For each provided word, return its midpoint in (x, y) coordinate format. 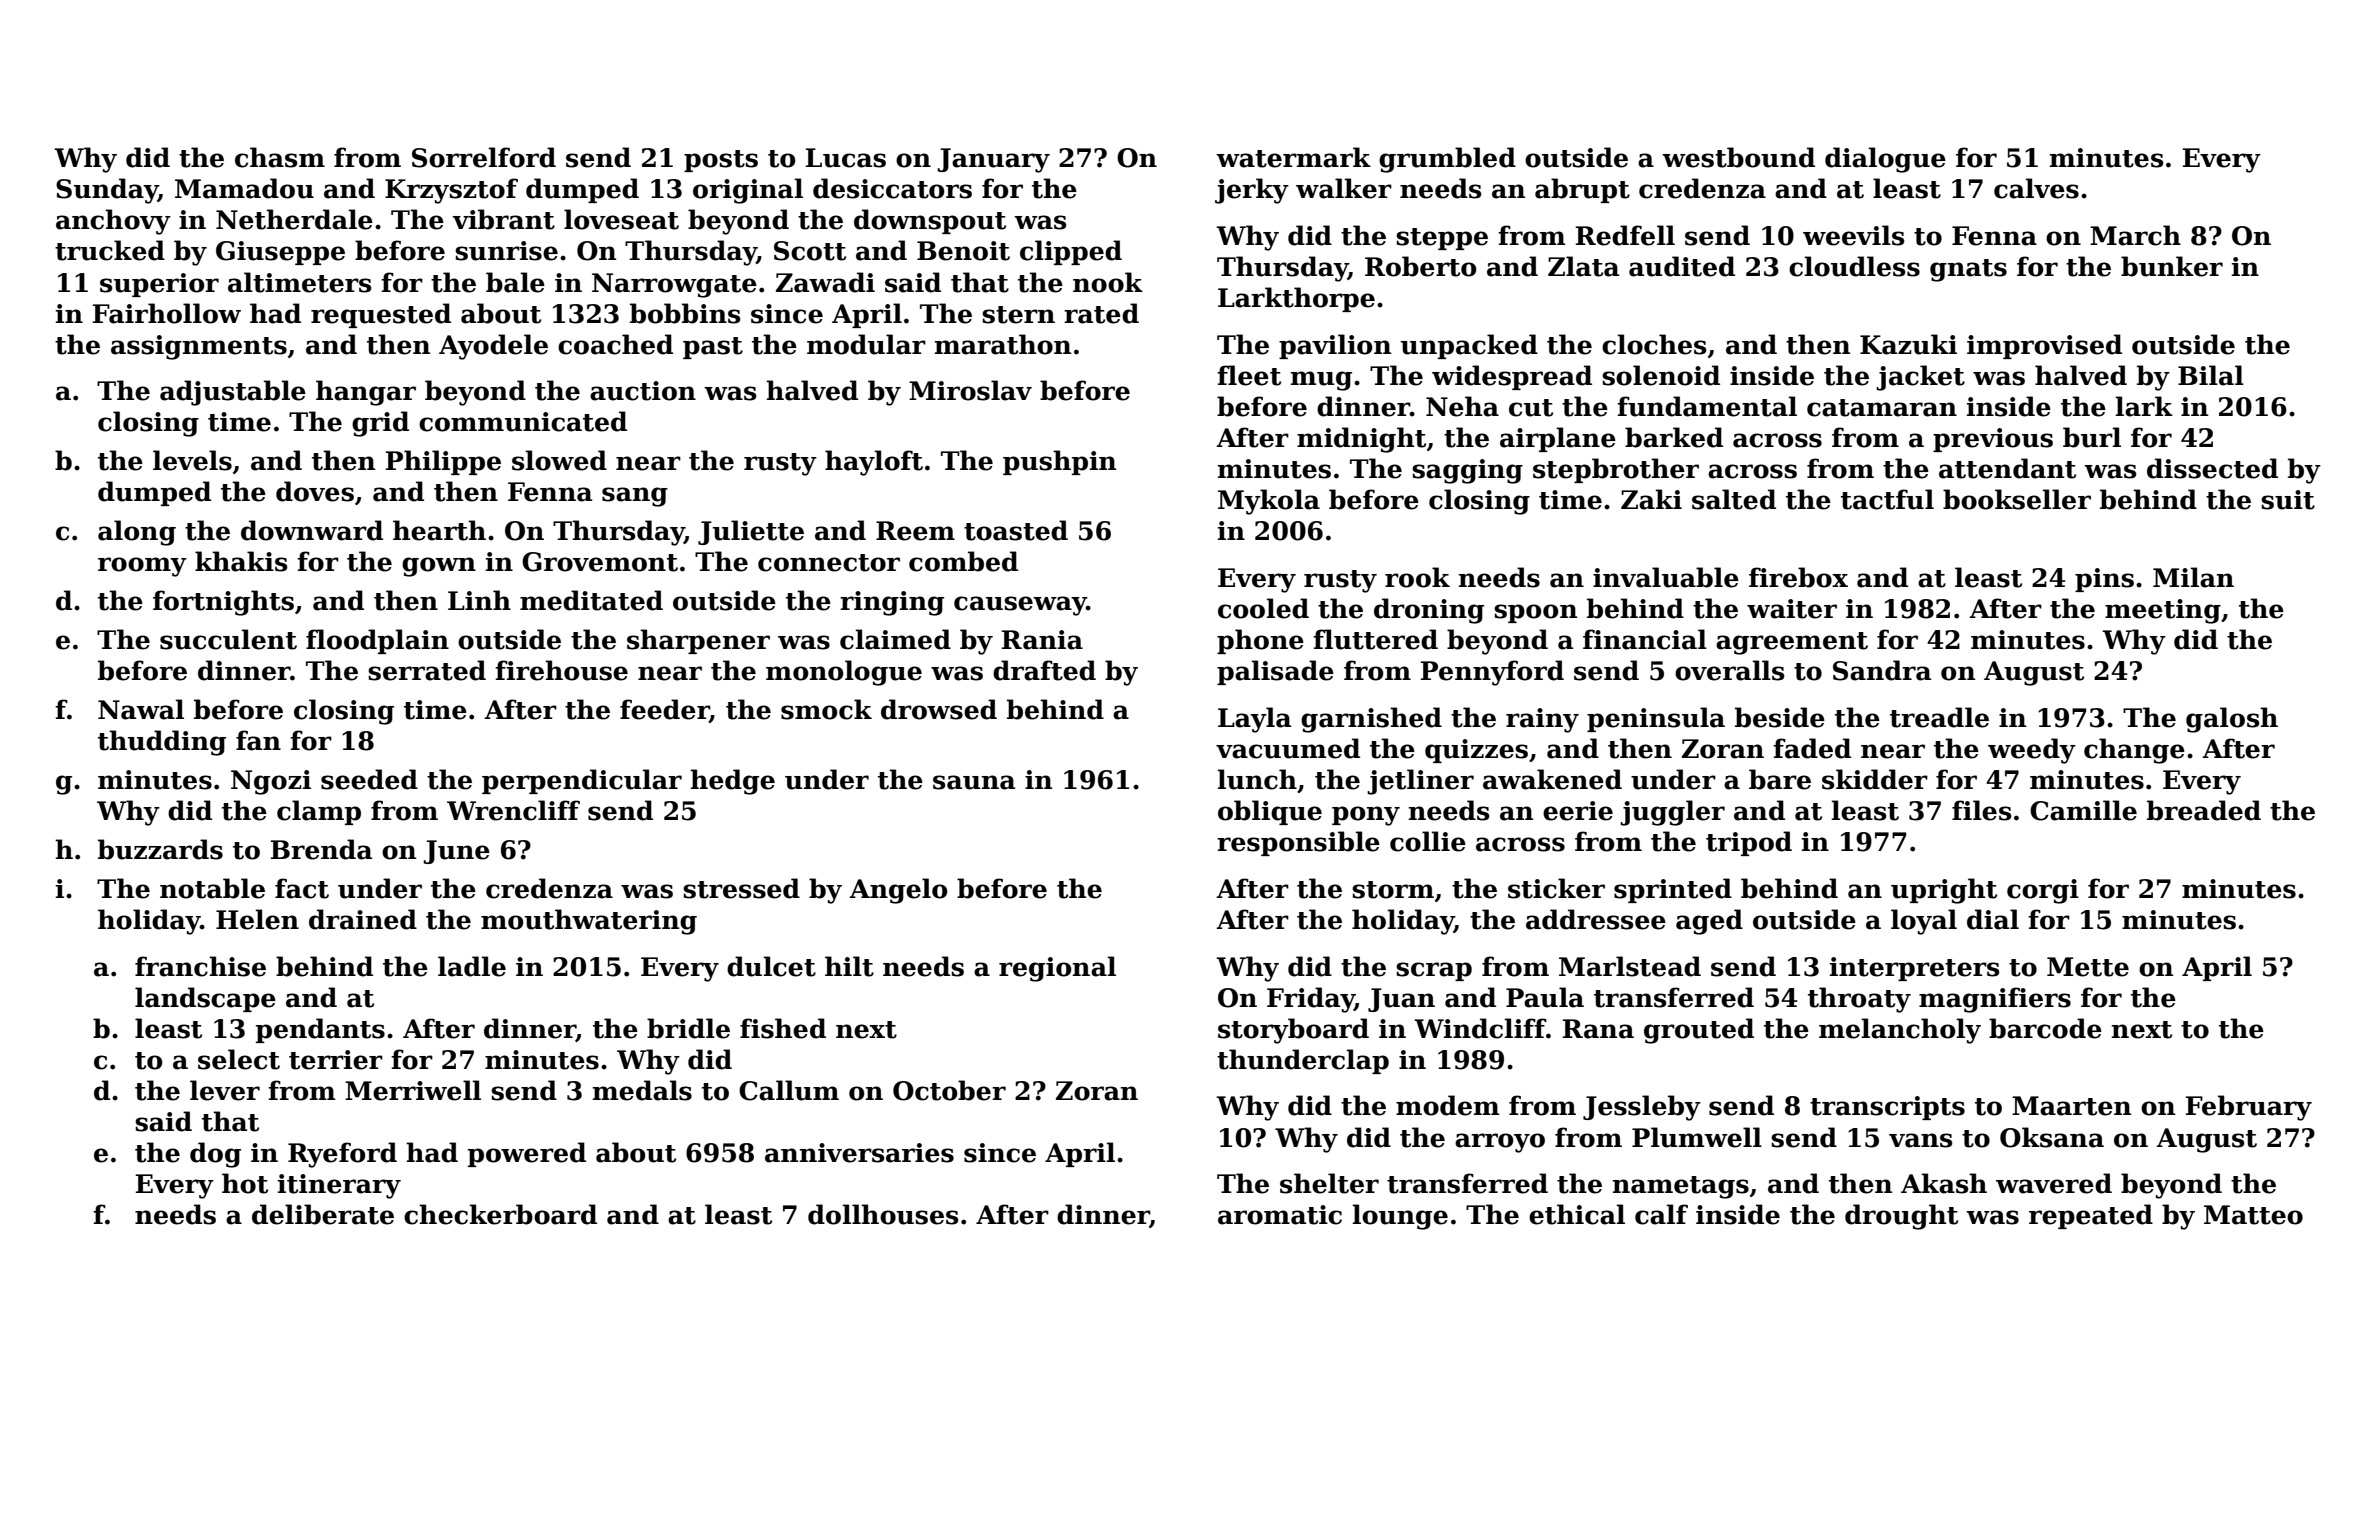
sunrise (506, 251)
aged (1709, 922)
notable (212, 888)
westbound (1738, 157)
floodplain (377, 641)
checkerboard (500, 1214)
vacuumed (1288, 748)
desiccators (892, 188)
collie (1428, 841)
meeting (2163, 611)
